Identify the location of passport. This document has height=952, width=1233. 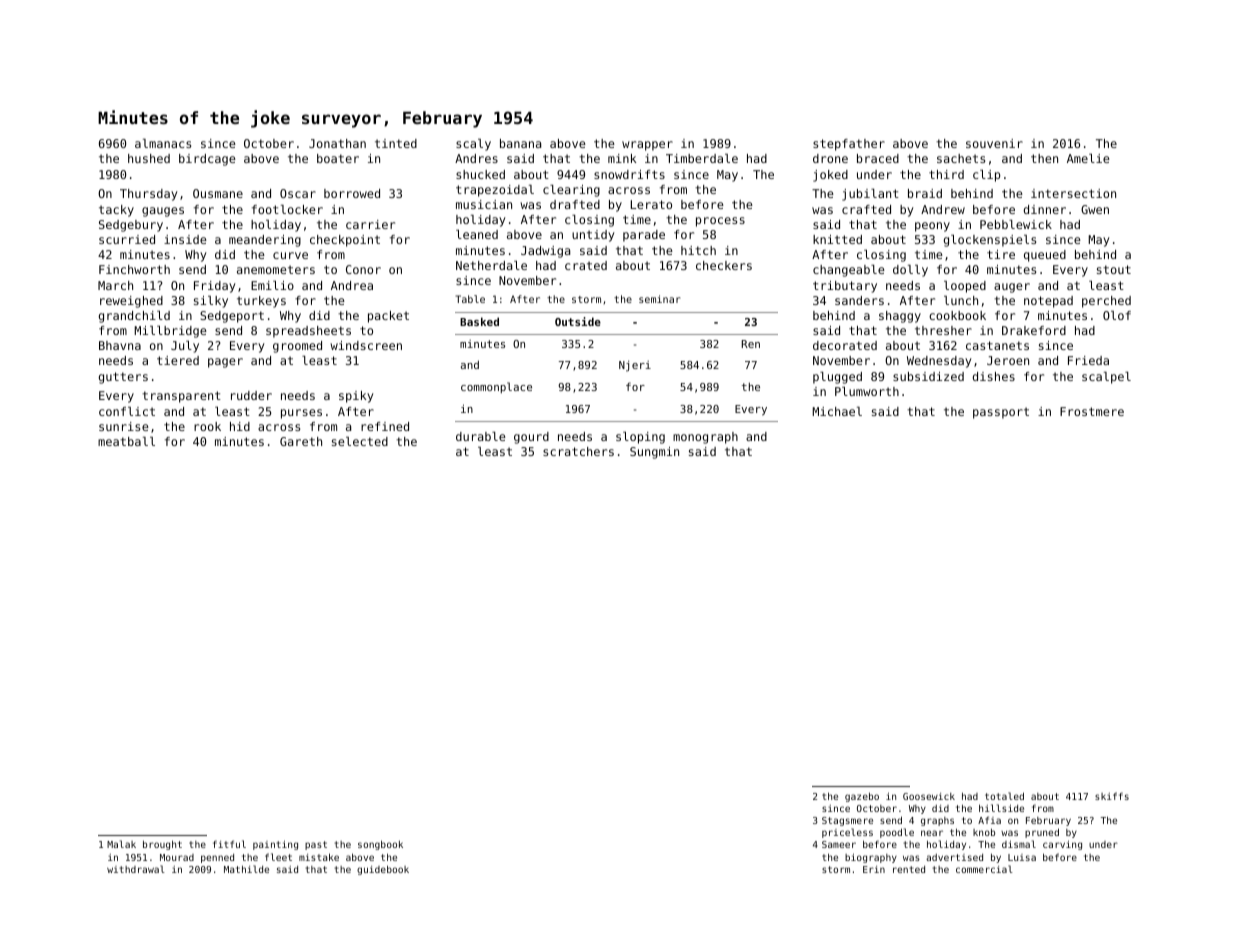
(1001, 413).
